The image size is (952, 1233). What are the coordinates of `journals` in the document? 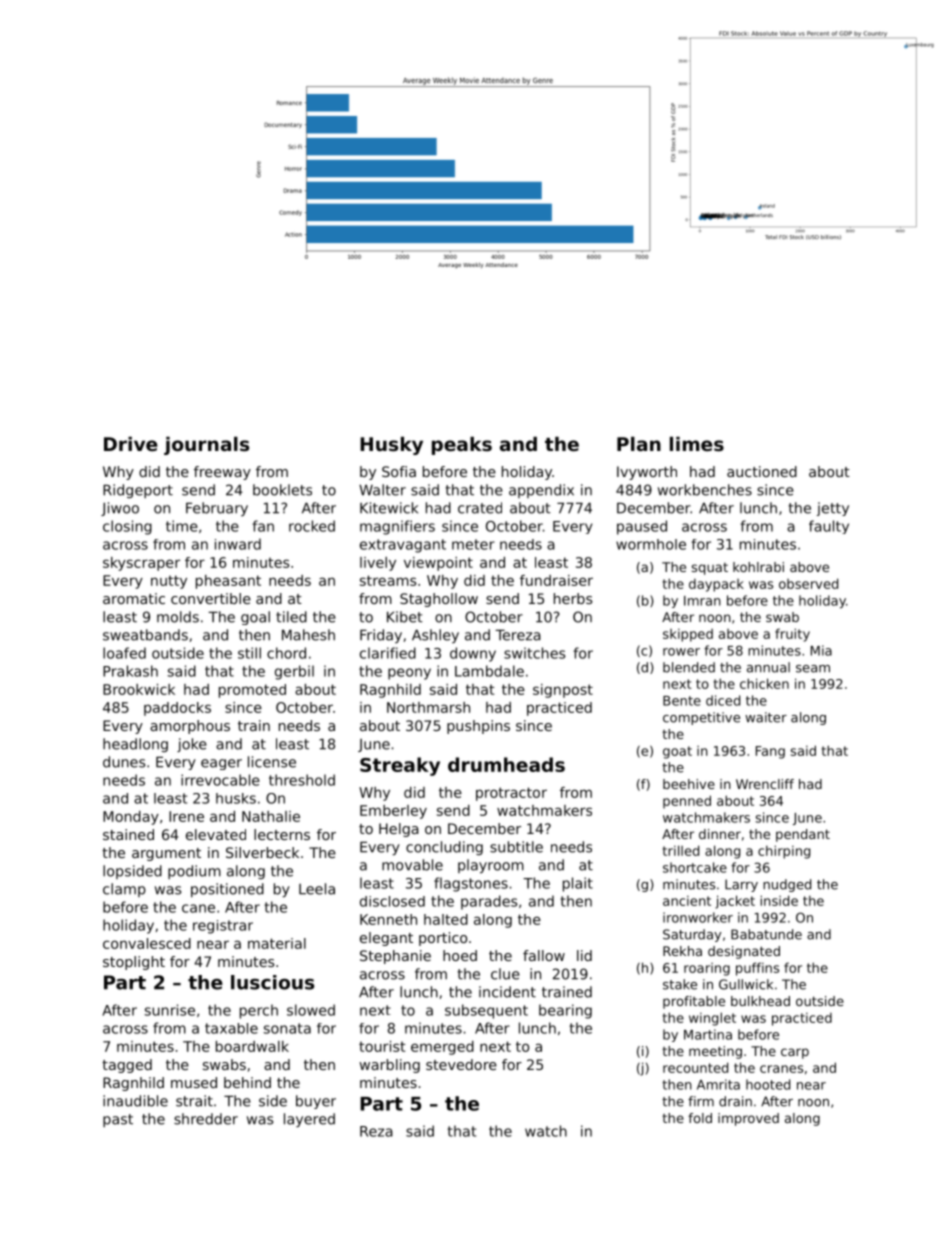 It's located at (206, 446).
